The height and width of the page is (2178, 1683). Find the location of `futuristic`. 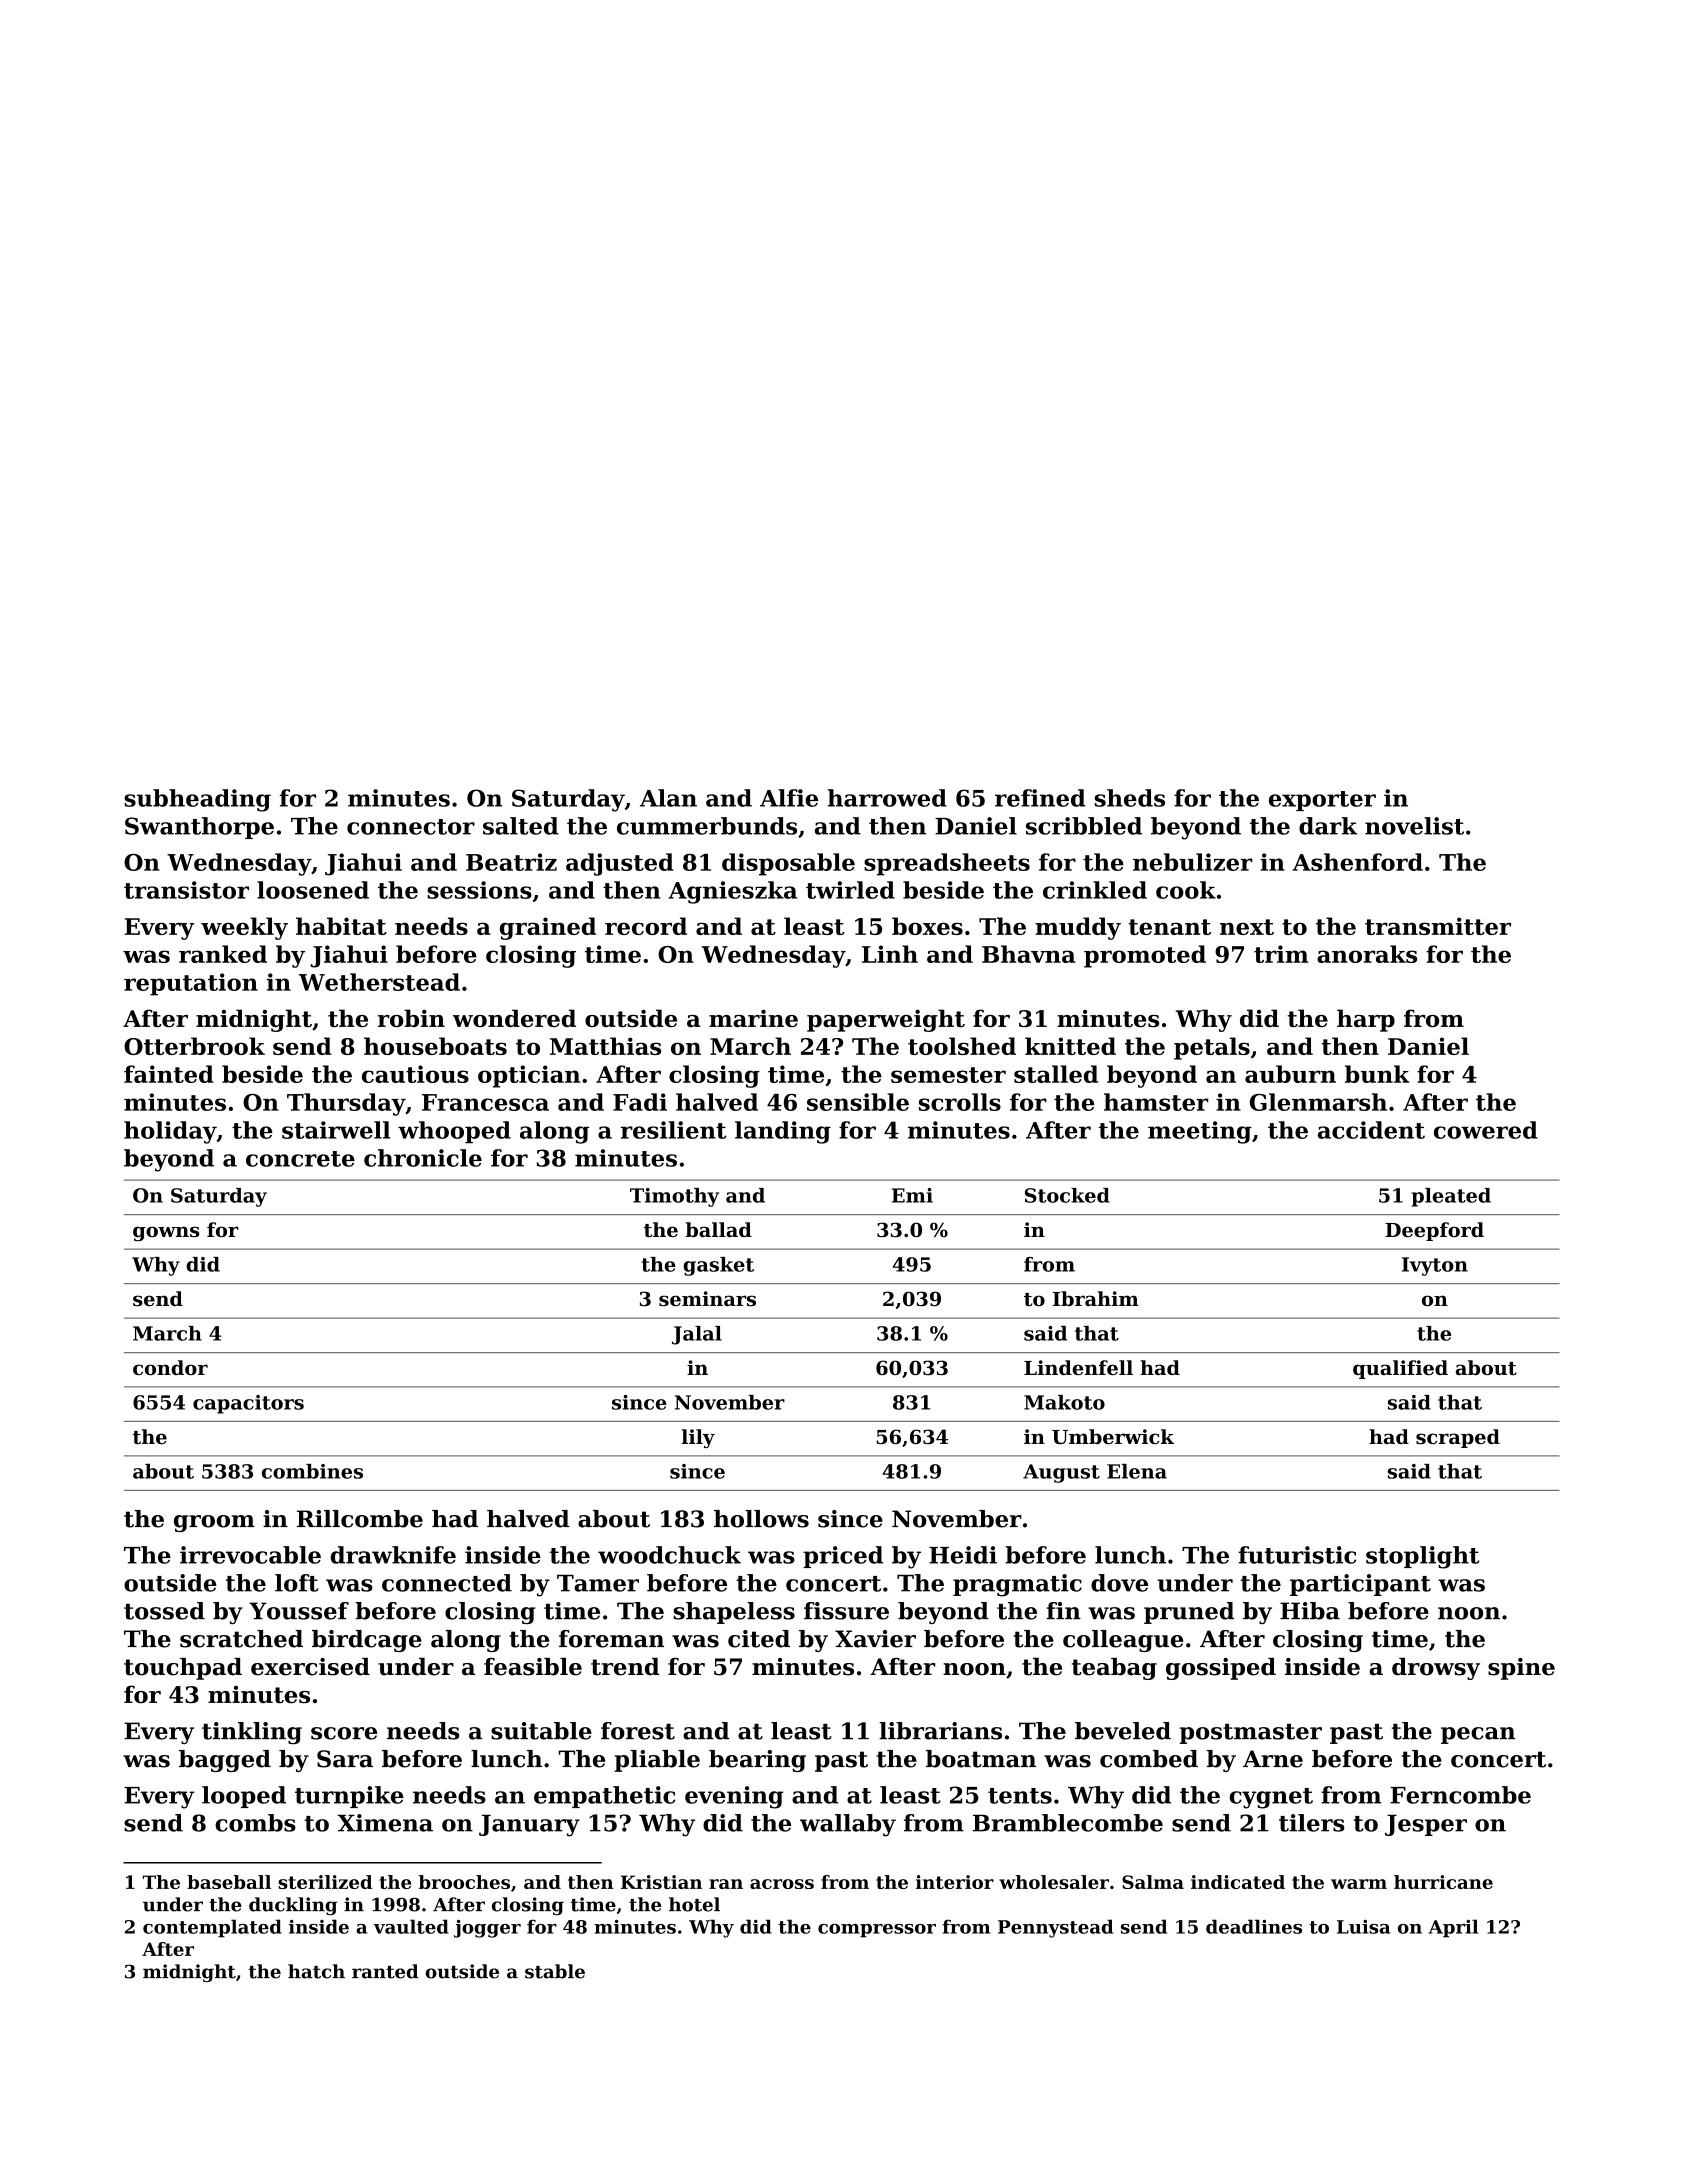

futuristic is located at coordinates (1297, 1555).
